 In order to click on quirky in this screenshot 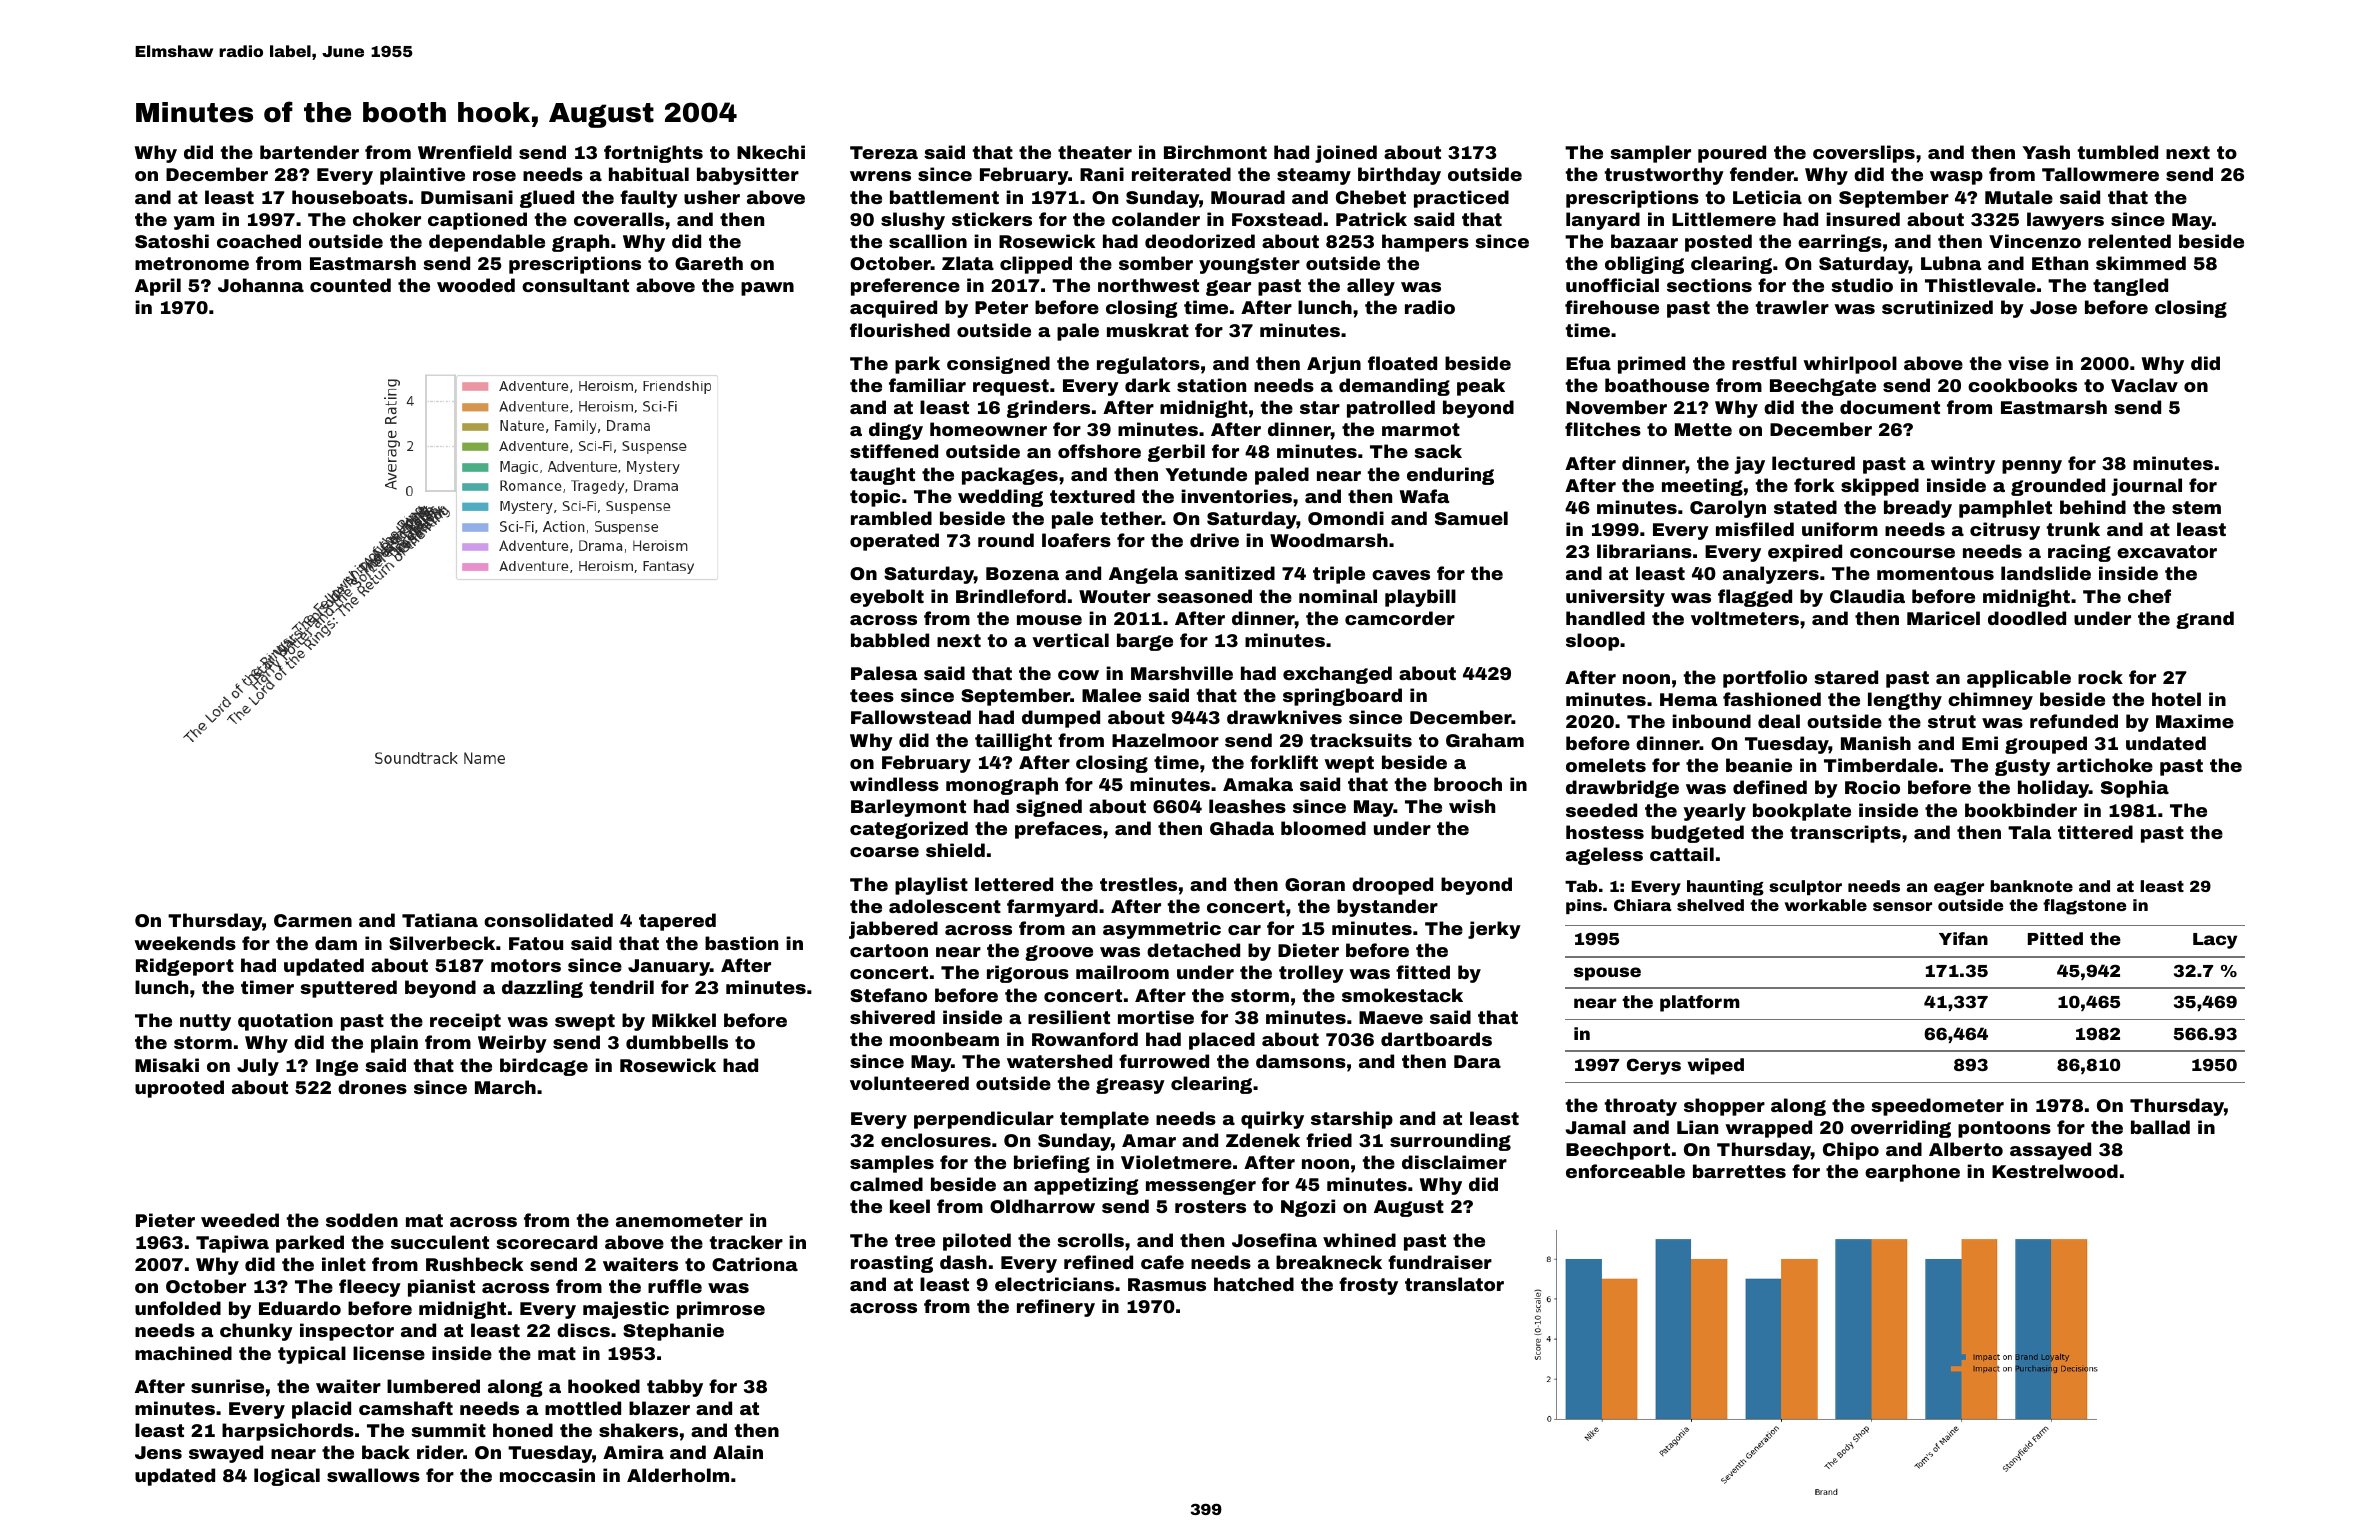, I will do `click(1272, 1120)`.
